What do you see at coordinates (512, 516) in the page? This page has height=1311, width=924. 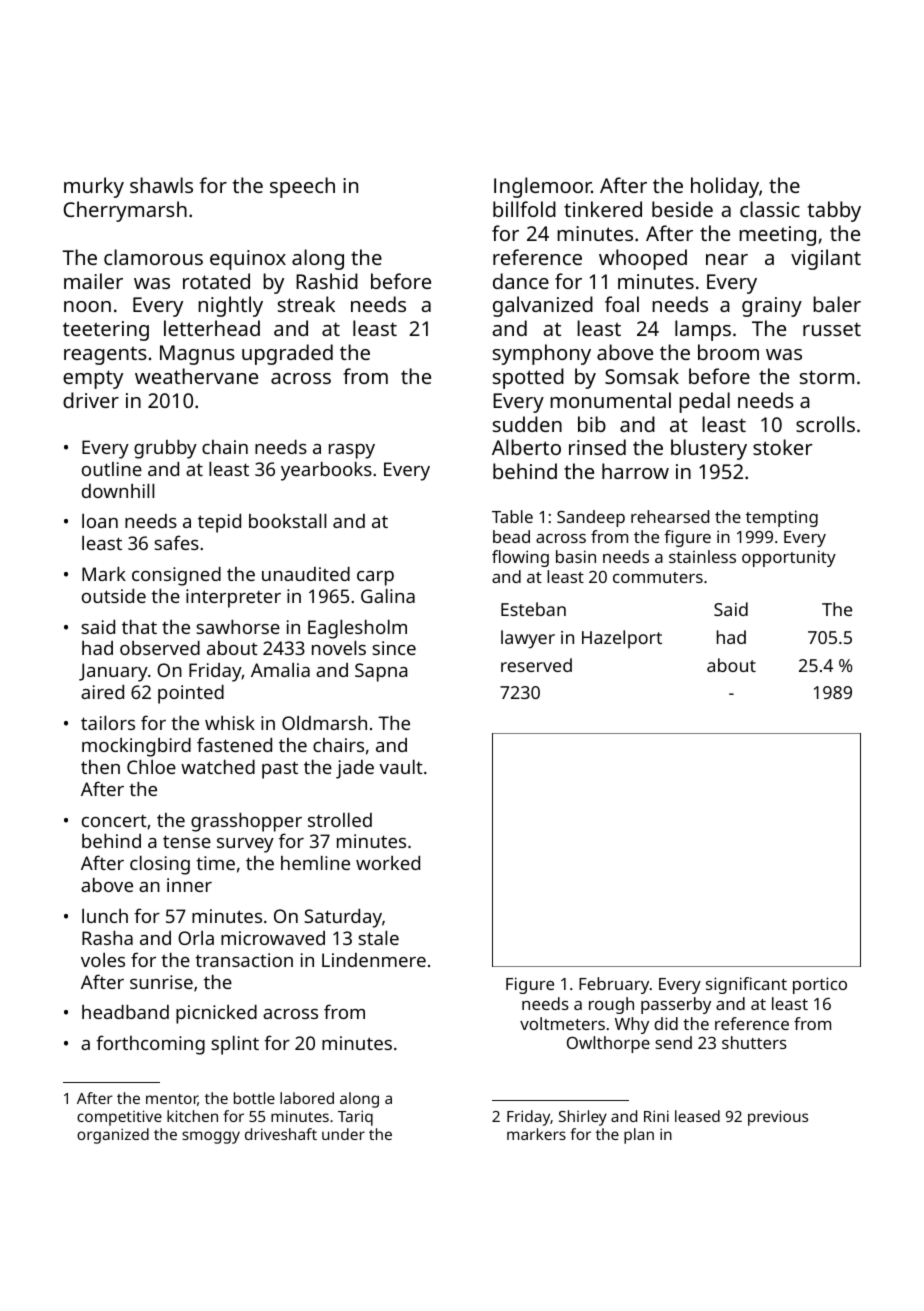 I see `Table` at bounding box center [512, 516].
